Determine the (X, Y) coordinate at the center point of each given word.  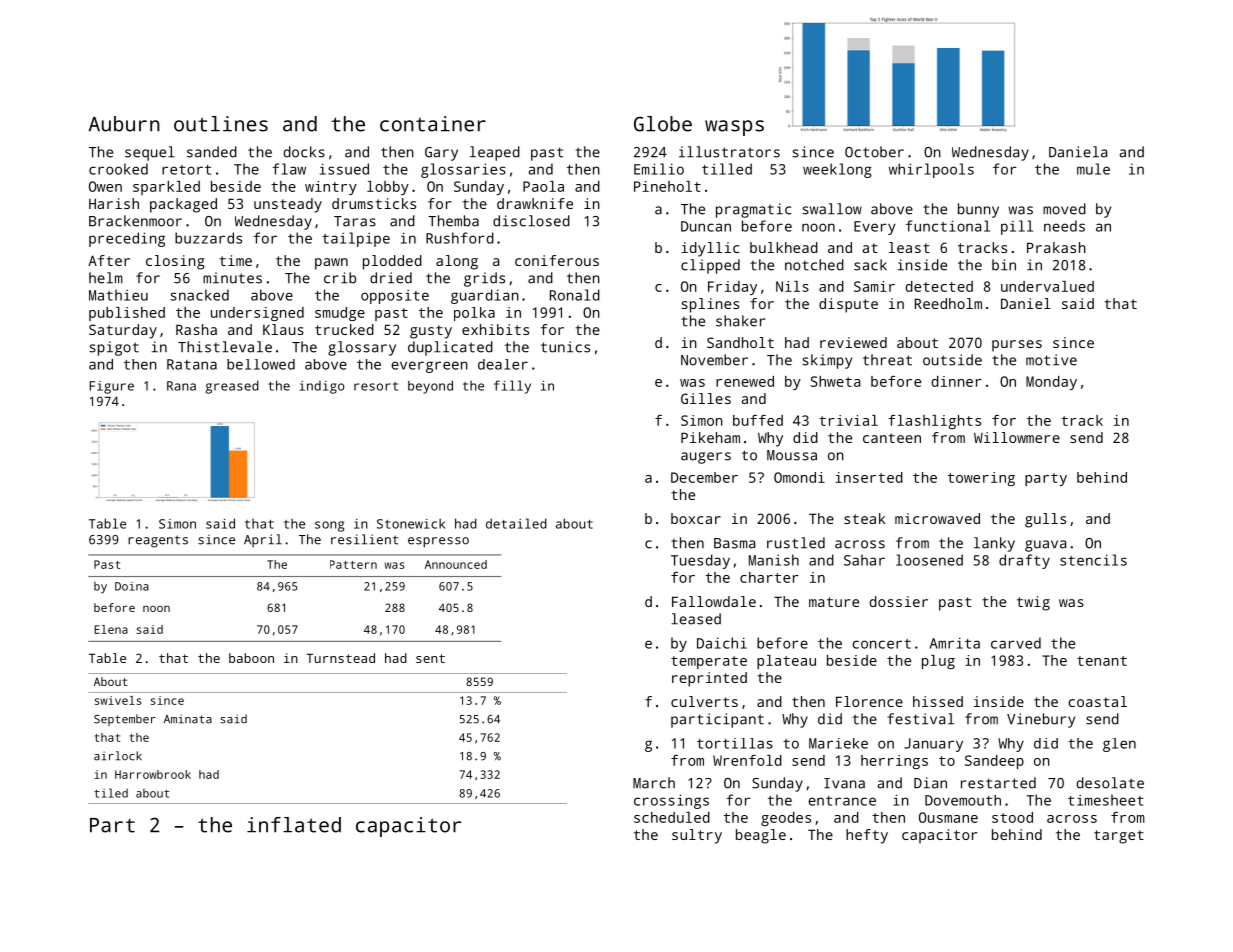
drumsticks (374, 203)
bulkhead (784, 247)
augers (706, 458)
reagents (158, 541)
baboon (251, 658)
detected (939, 286)
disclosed (531, 221)
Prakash (1056, 247)
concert (881, 644)
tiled (111, 793)
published (127, 314)
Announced (456, 564)
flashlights (934, 422)
